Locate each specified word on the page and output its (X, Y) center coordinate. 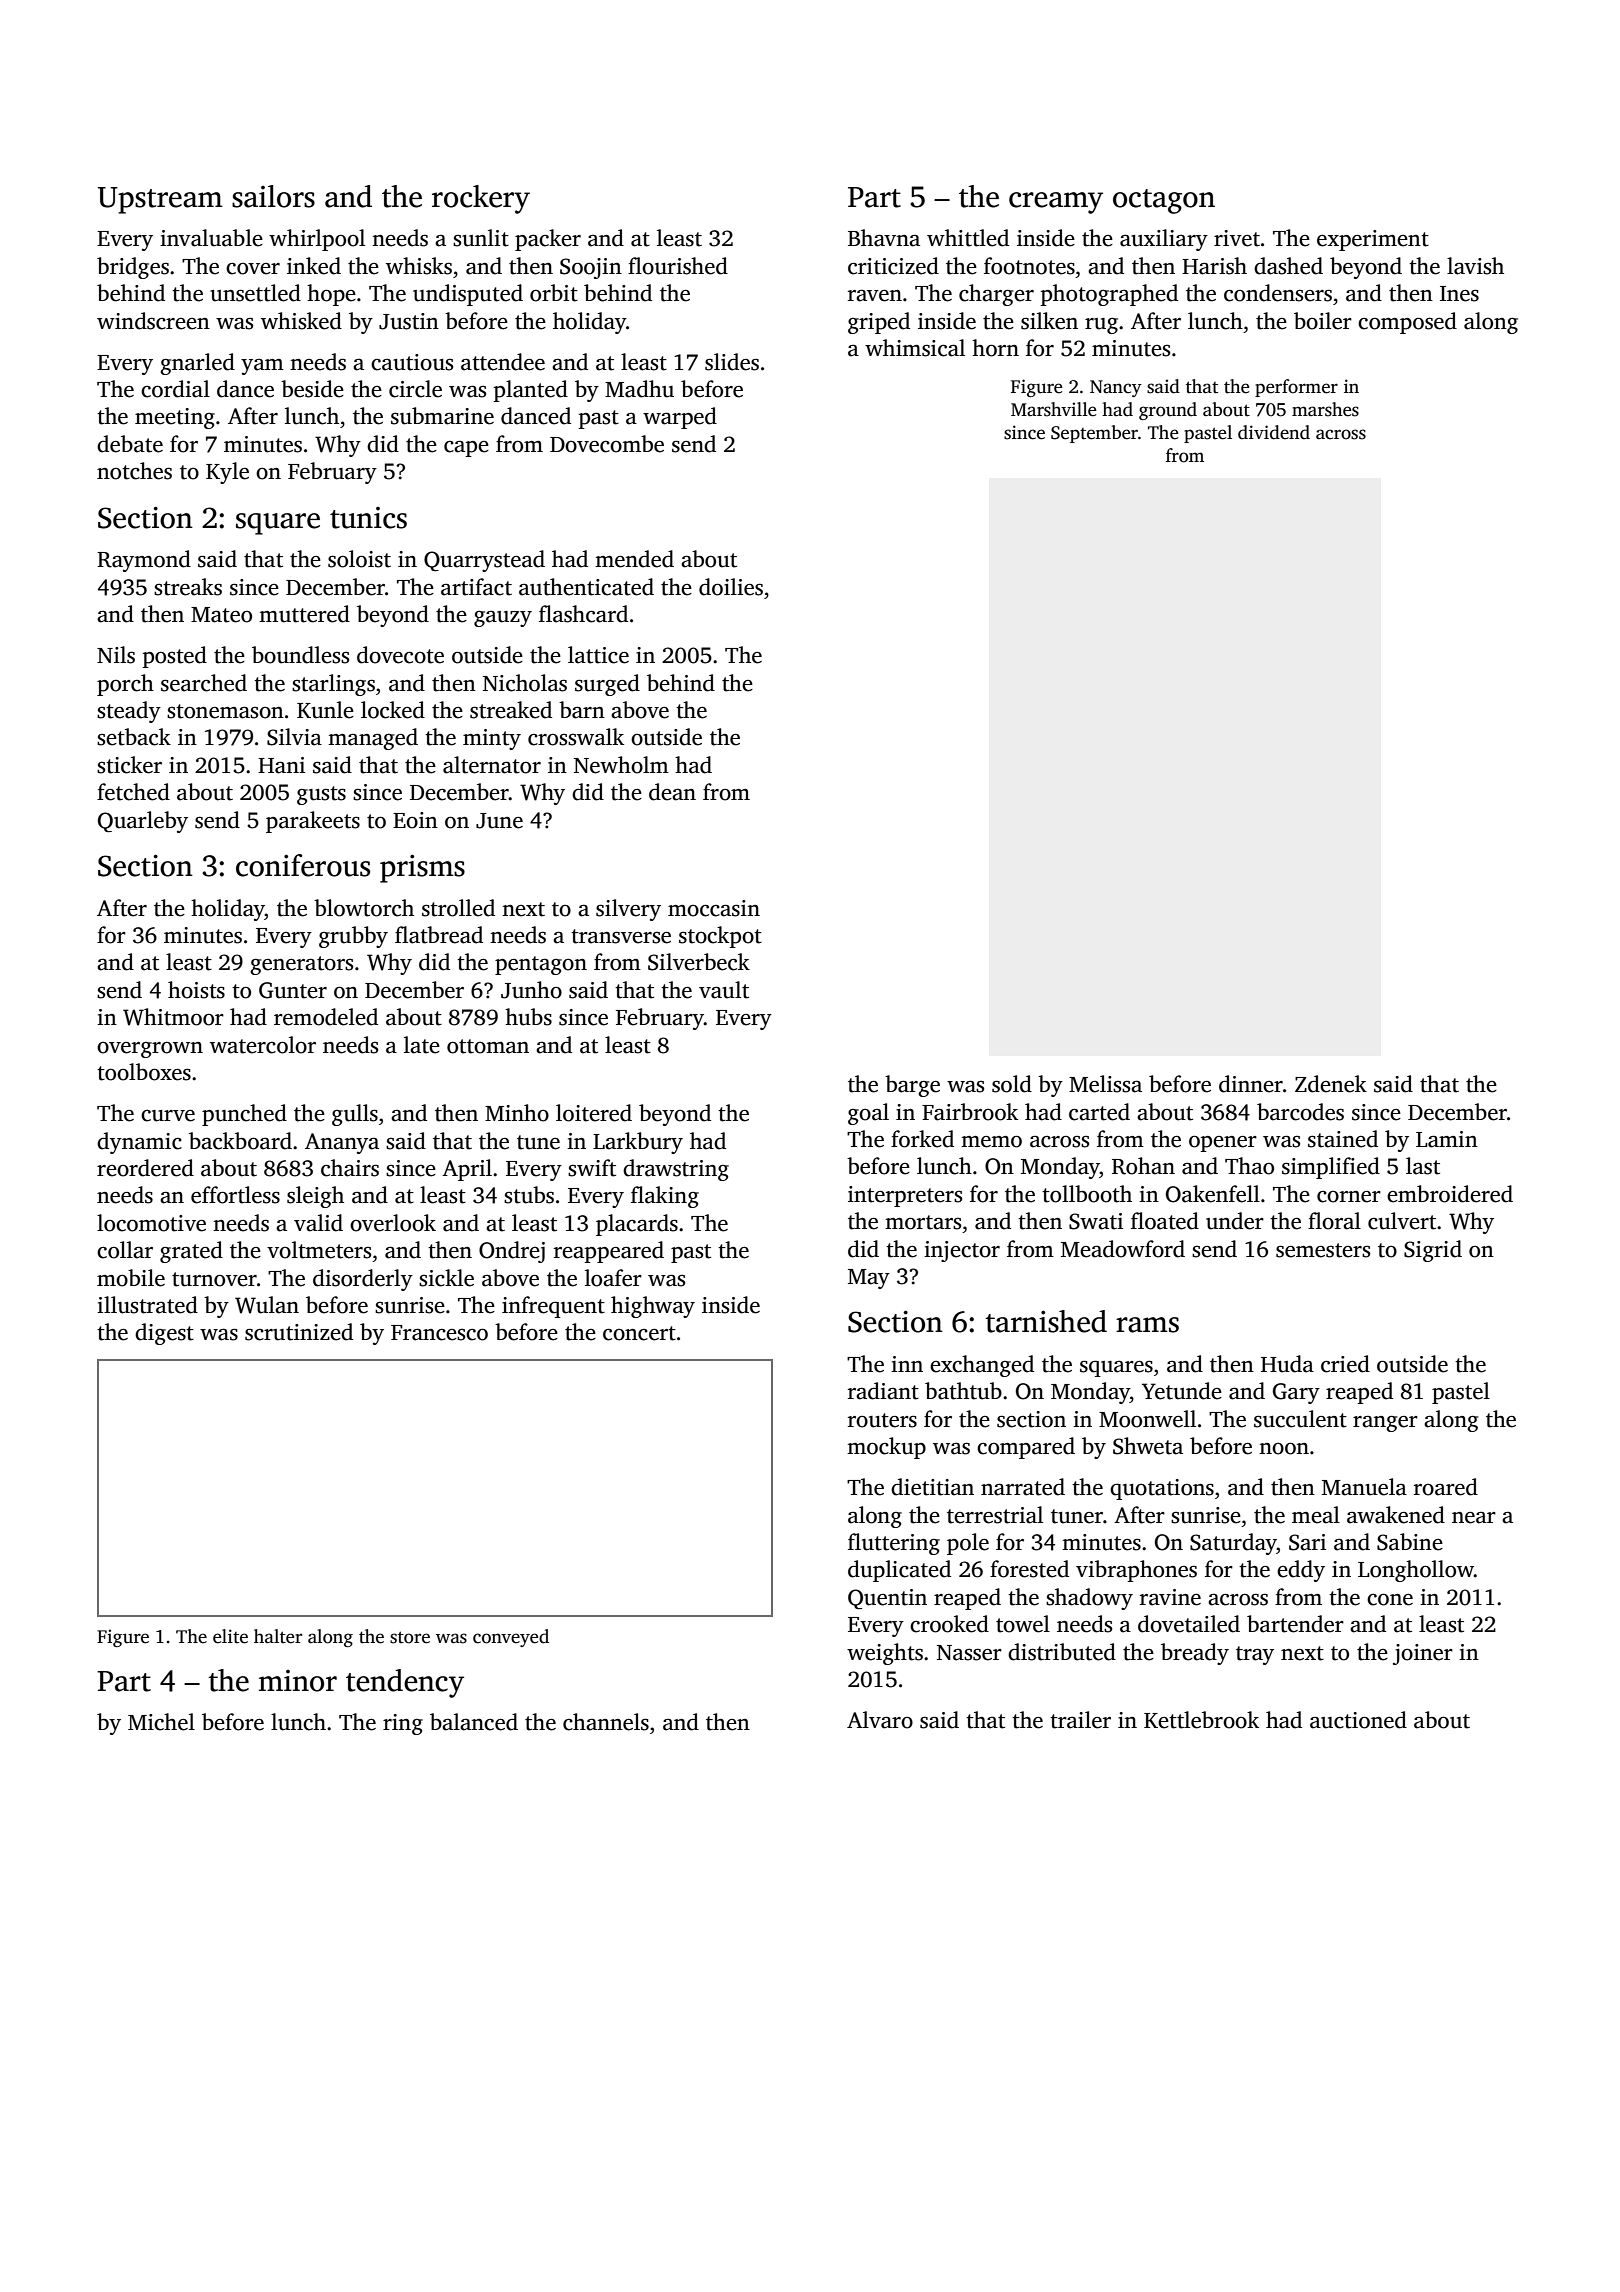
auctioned (1358, 1720)
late (422, 1045)
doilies (731, 587)
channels (606, 1722)
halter (278, 1636)
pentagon (541, 965)
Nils (116, 655)
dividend (1274, 432)
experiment (1373, 240)
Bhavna (884, 238)
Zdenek (1331, 1084)
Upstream (160, 200)
